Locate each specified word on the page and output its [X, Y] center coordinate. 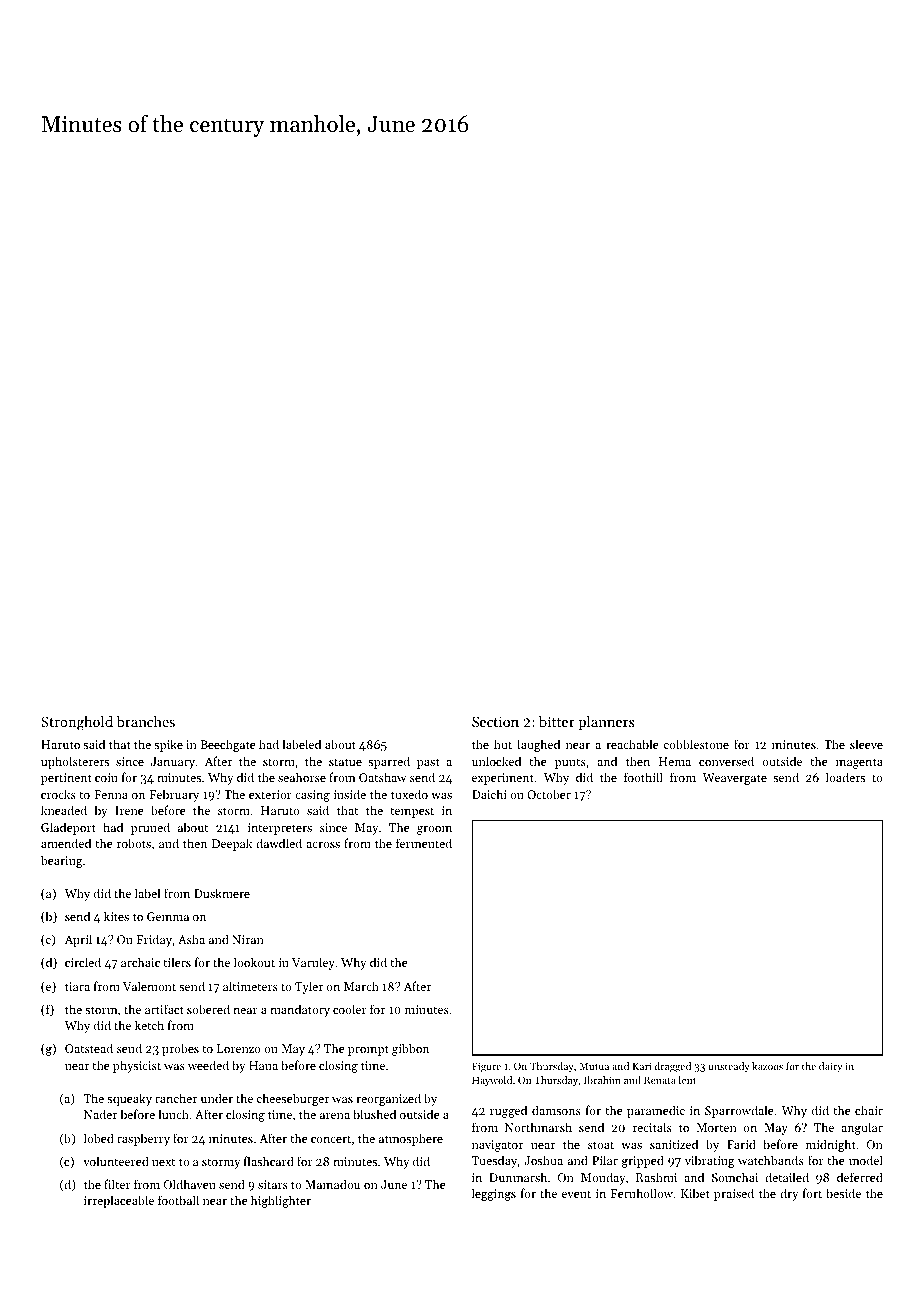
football [178, 1200]
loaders [845, 777]
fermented [424, 843]
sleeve [866, 744]
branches [146, 721]
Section [495, 721]
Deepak [232, 844]
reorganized [388, 1099]
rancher [176, 1098]
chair [869, 1110]
